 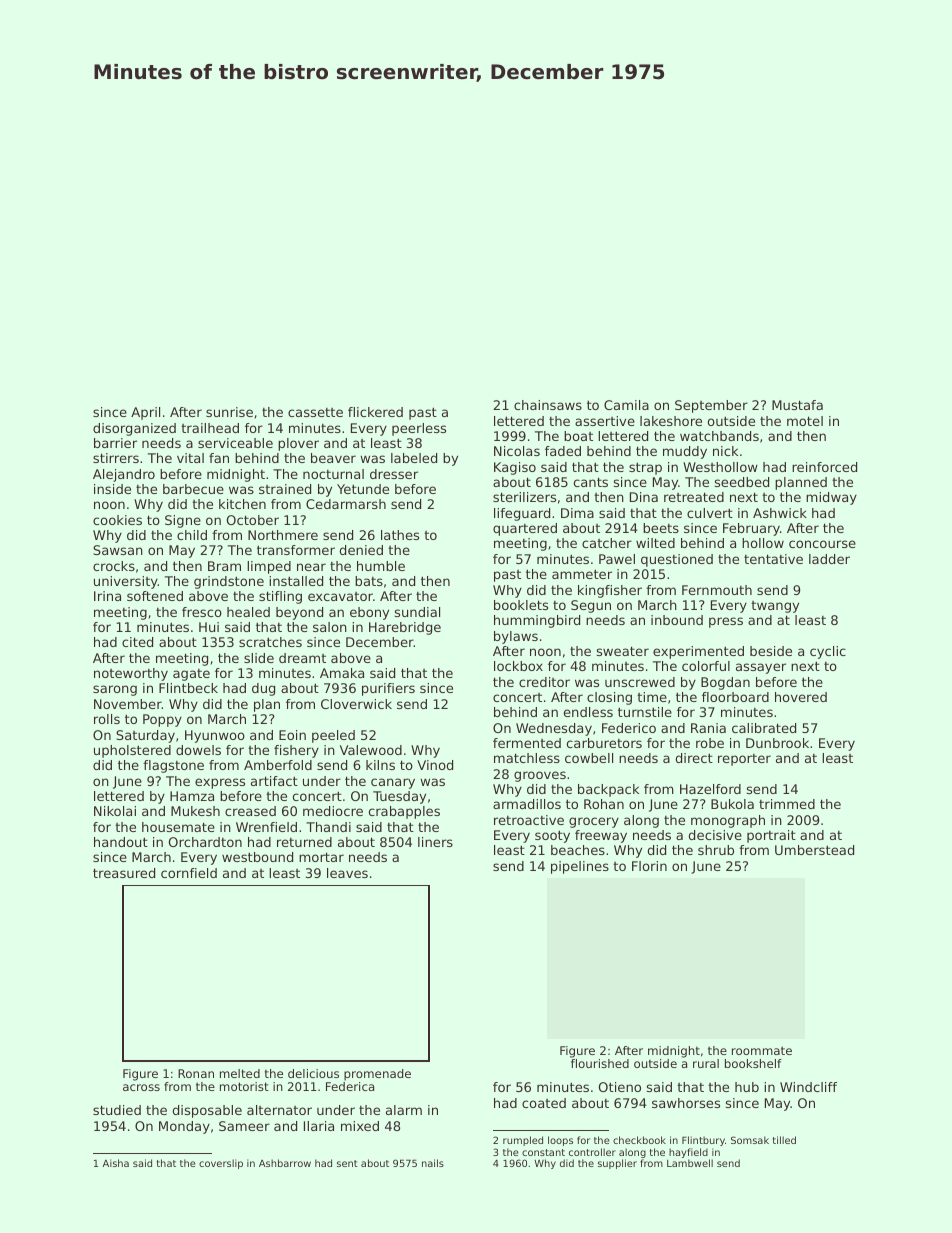 I want to click on disposable, so click(x=207, y=1111).
